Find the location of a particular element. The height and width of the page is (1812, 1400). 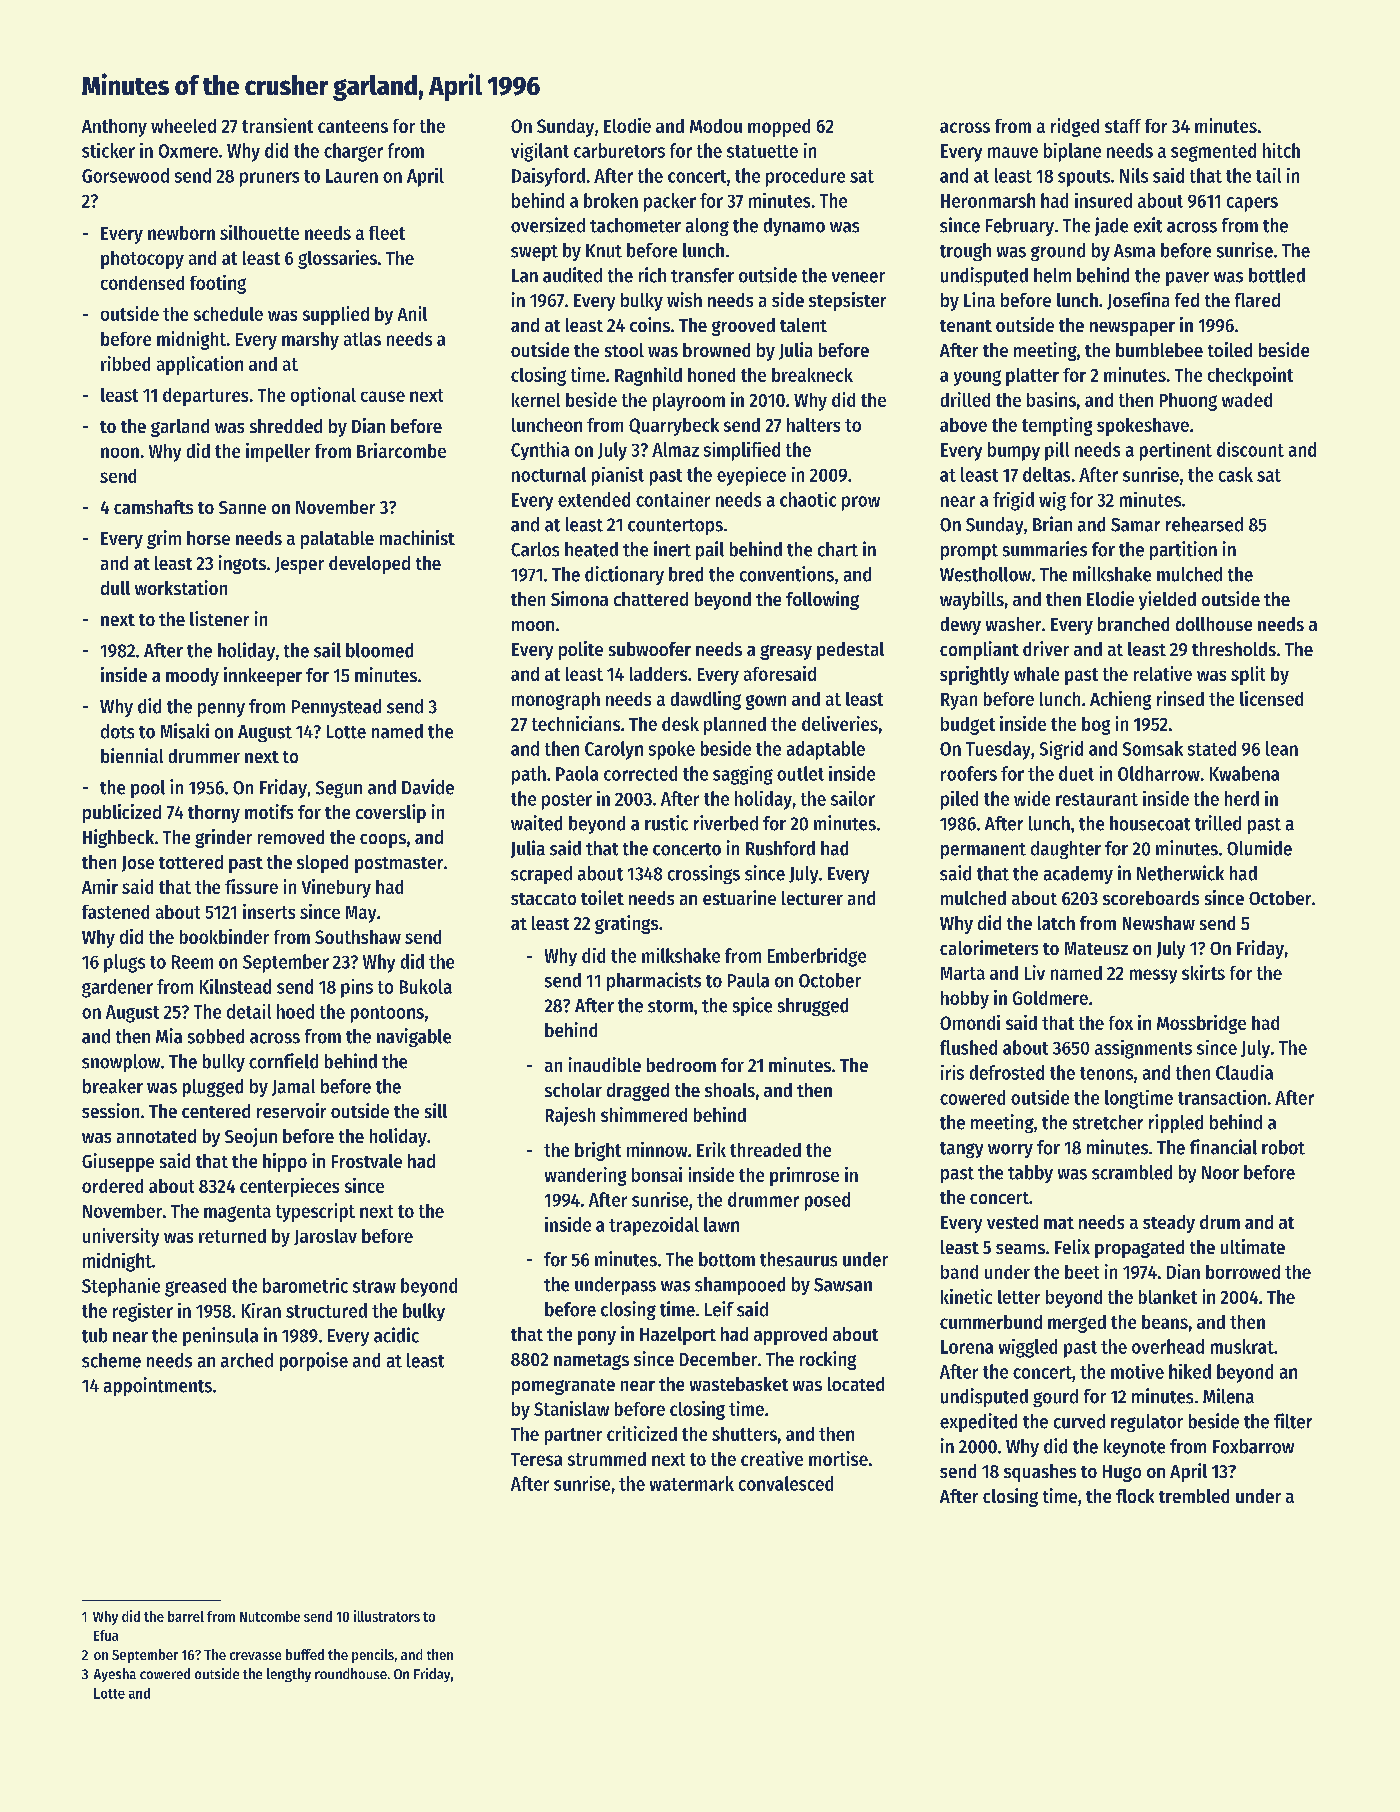

worry is located at coordinates (1010, 1151).
